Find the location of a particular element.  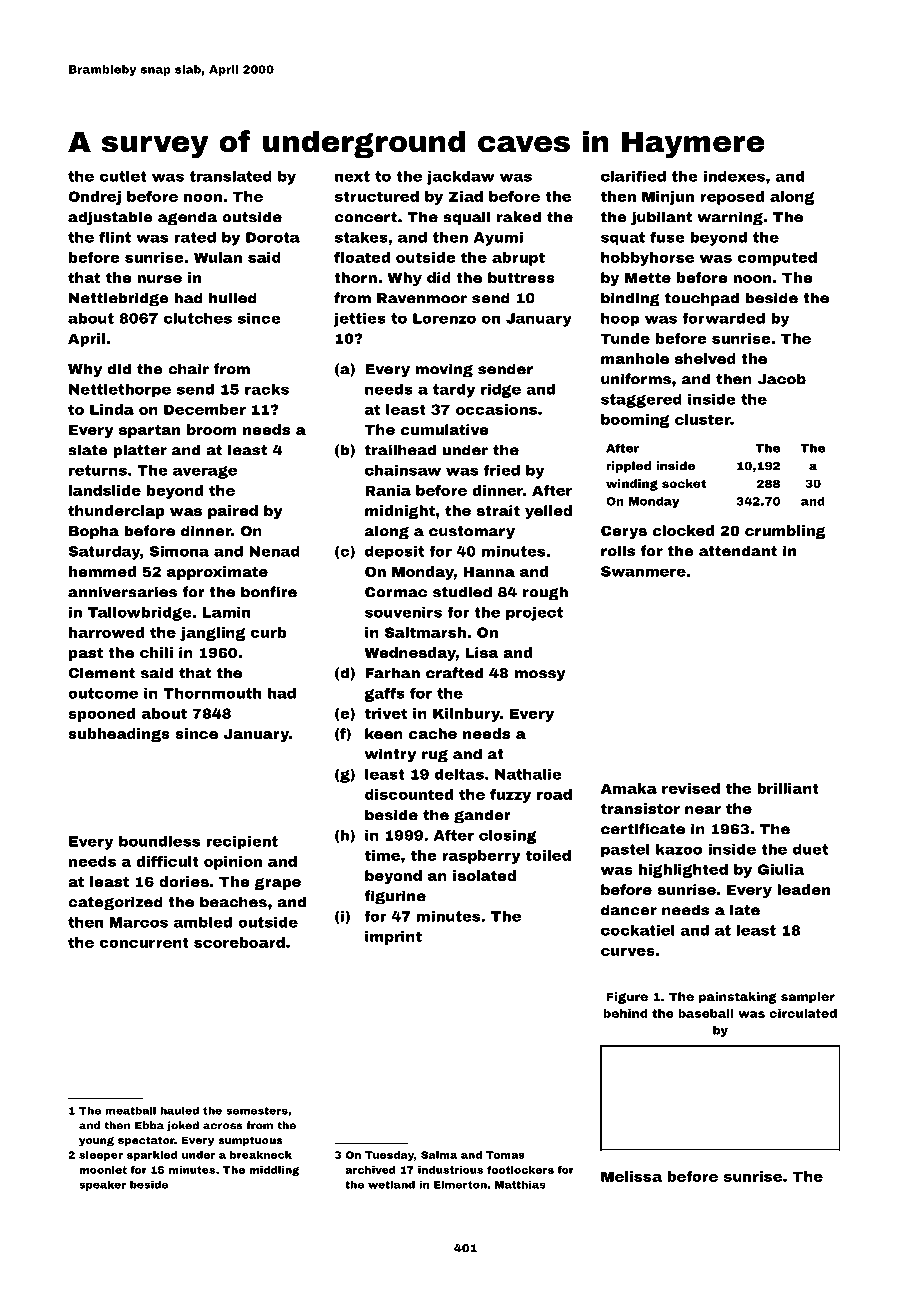

middling is located at coordinates (274, 1171).
